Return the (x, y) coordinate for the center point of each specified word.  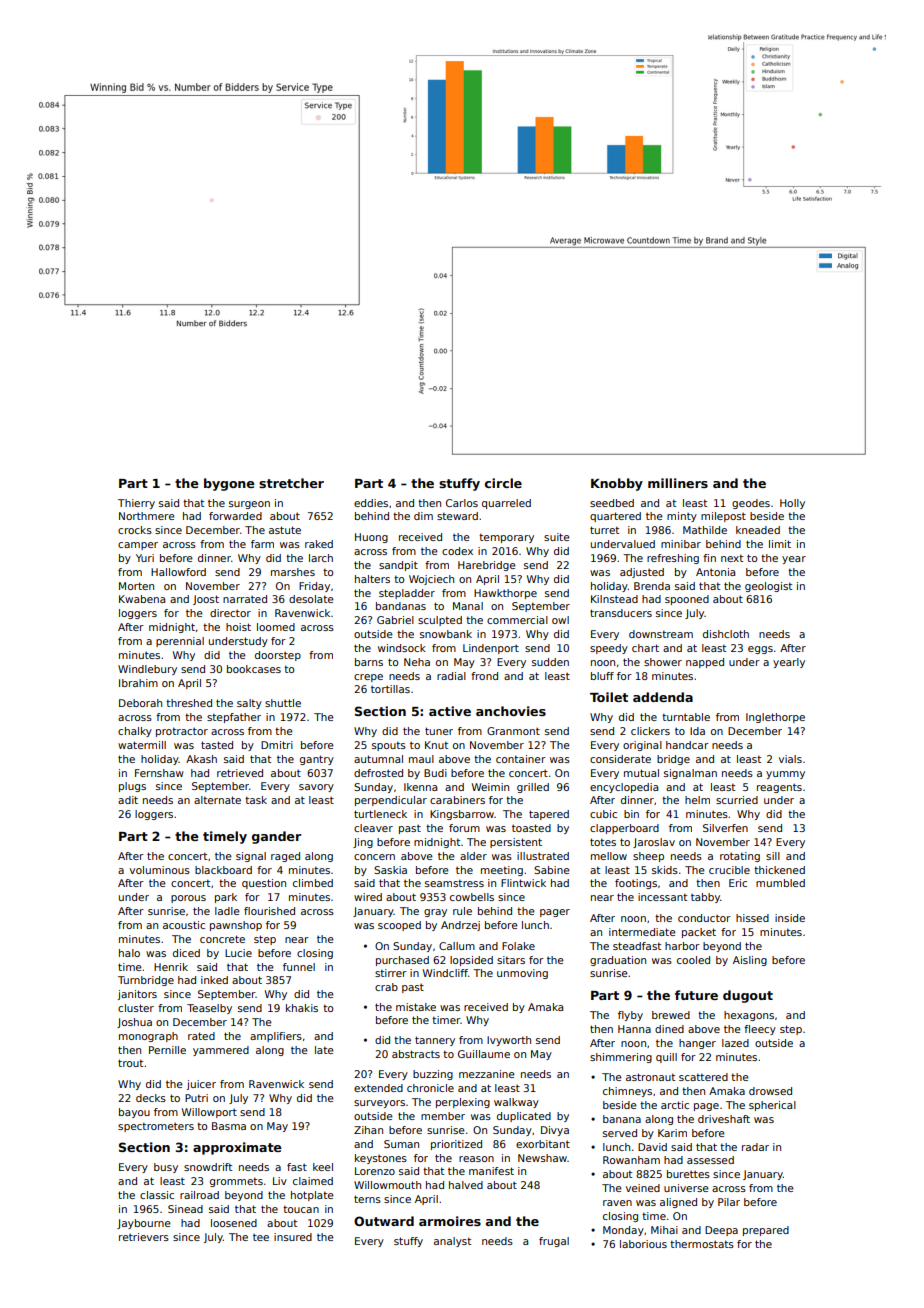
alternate (217, 800)
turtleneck (380, 814)
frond (484, 676)
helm (697, 800)
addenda (663, 697)
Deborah (140, 703)
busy (166, 1168)
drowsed (770, 1091)
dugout (748, 996)
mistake (416, 1007)
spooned (687, 600)
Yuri (145, 558)
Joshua (134, 1023)
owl (560, 620)
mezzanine (487, 1074)
